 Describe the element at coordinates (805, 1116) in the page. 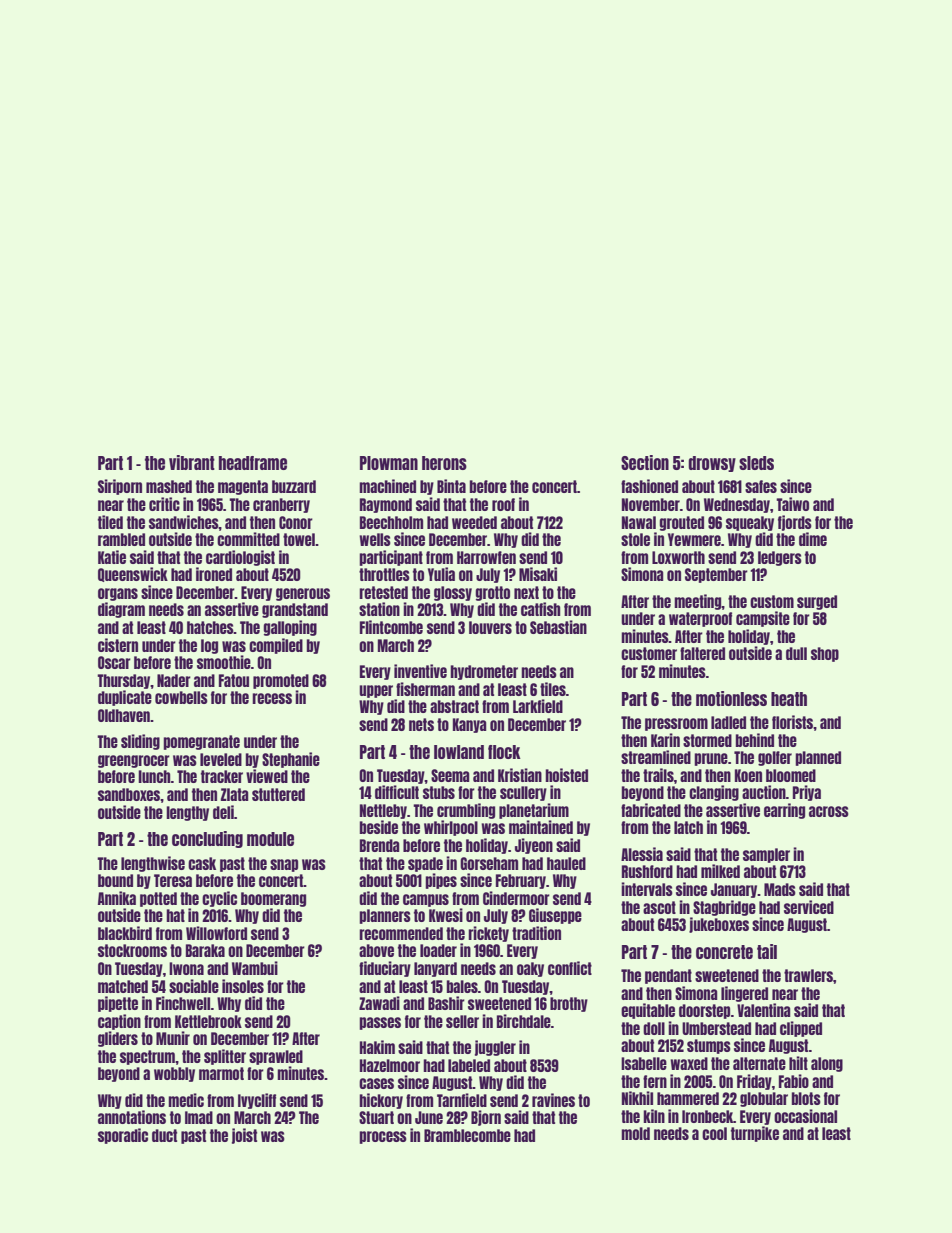

I see `occasional` at that location.
